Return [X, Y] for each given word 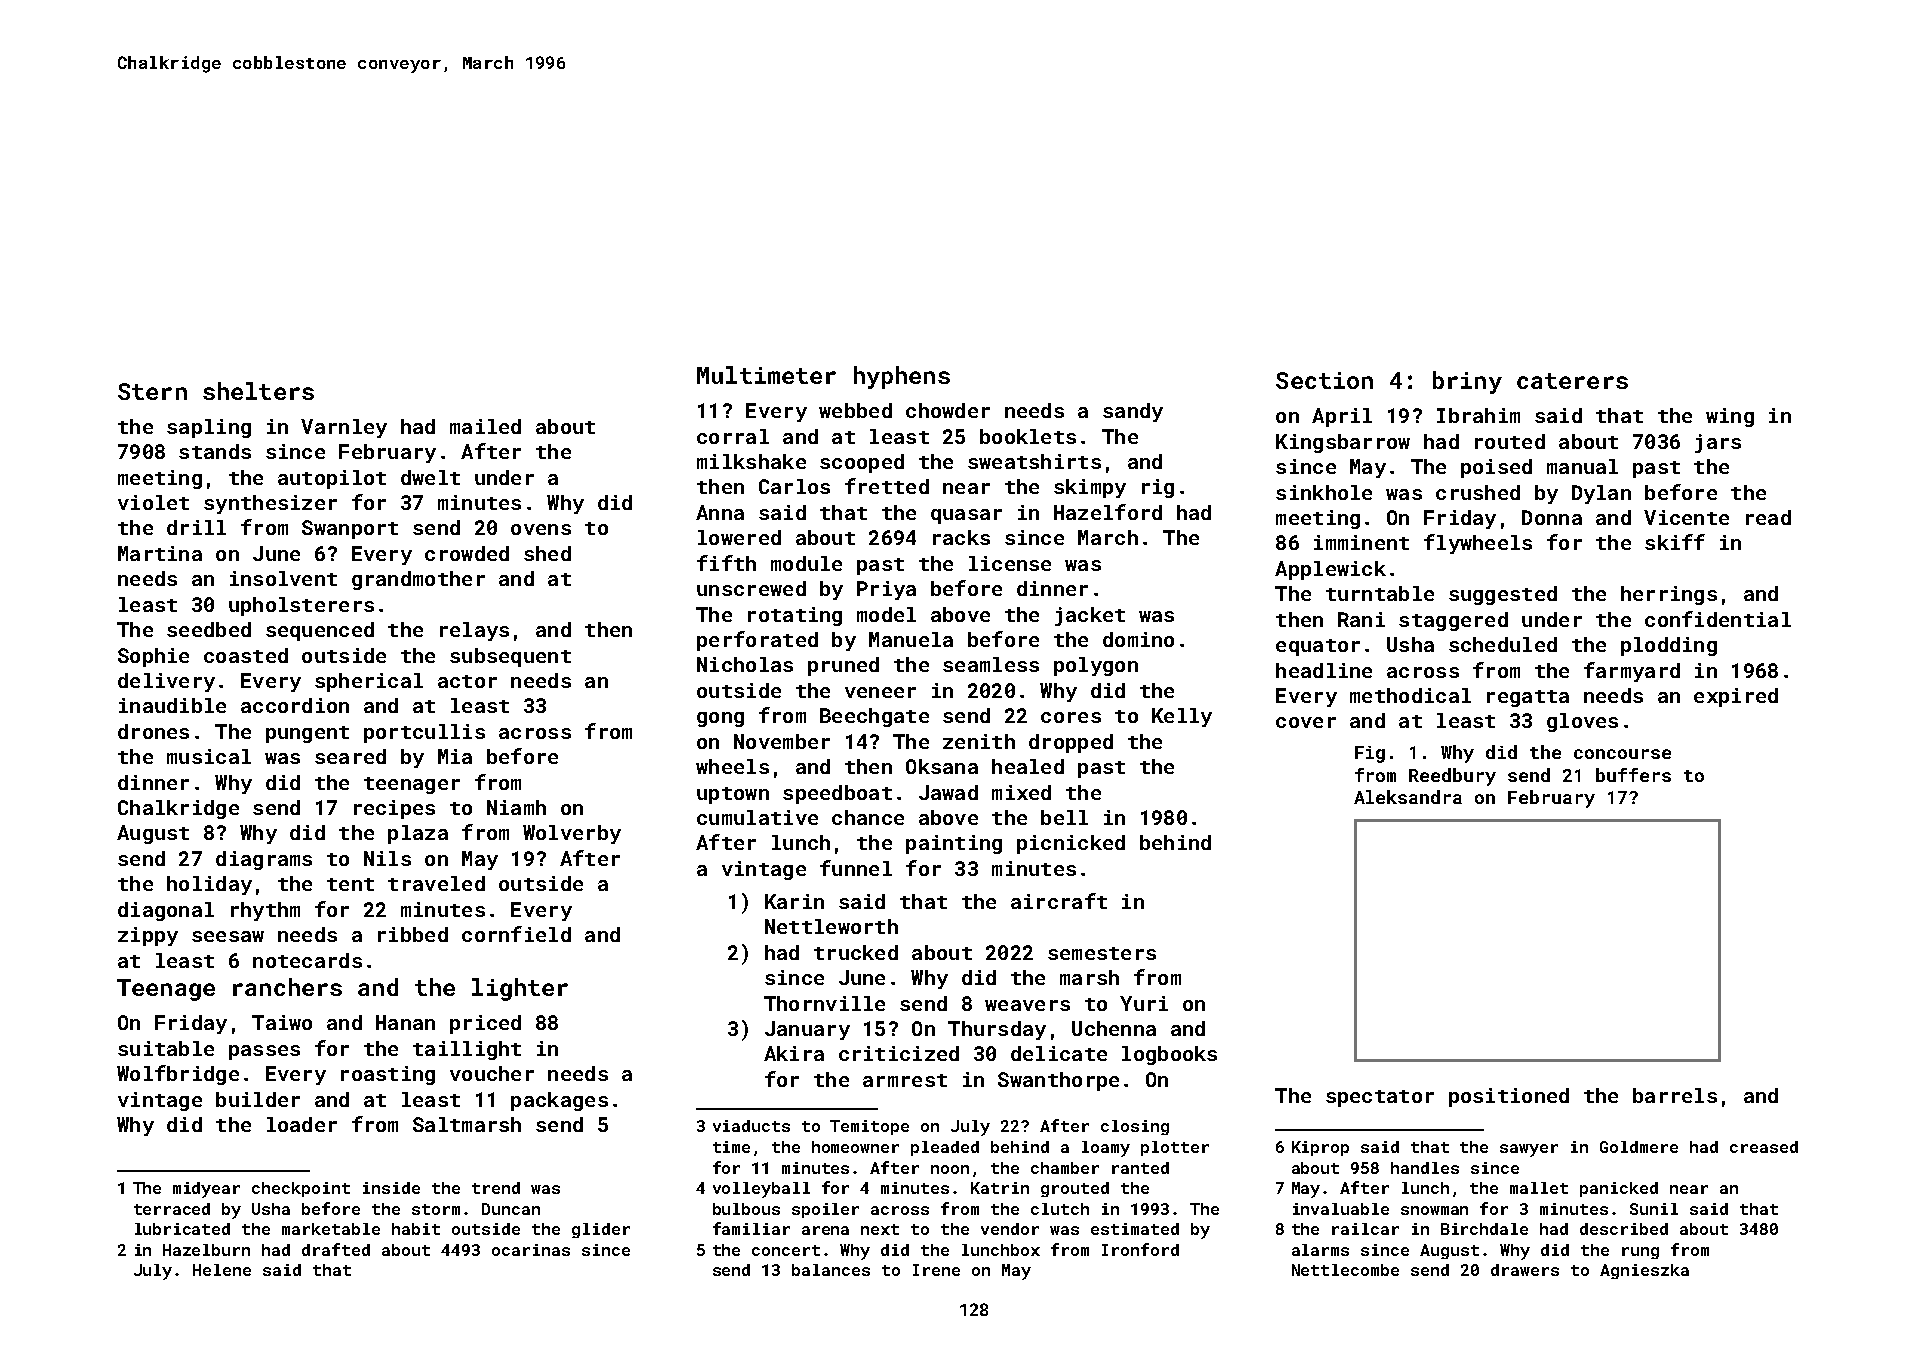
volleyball [761, 1190]
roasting [388, 1075]
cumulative [757, 817]
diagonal [166, 911]
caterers [1572, 381]
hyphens [902, 377]
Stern [152, 391]
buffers [1633, 775]
